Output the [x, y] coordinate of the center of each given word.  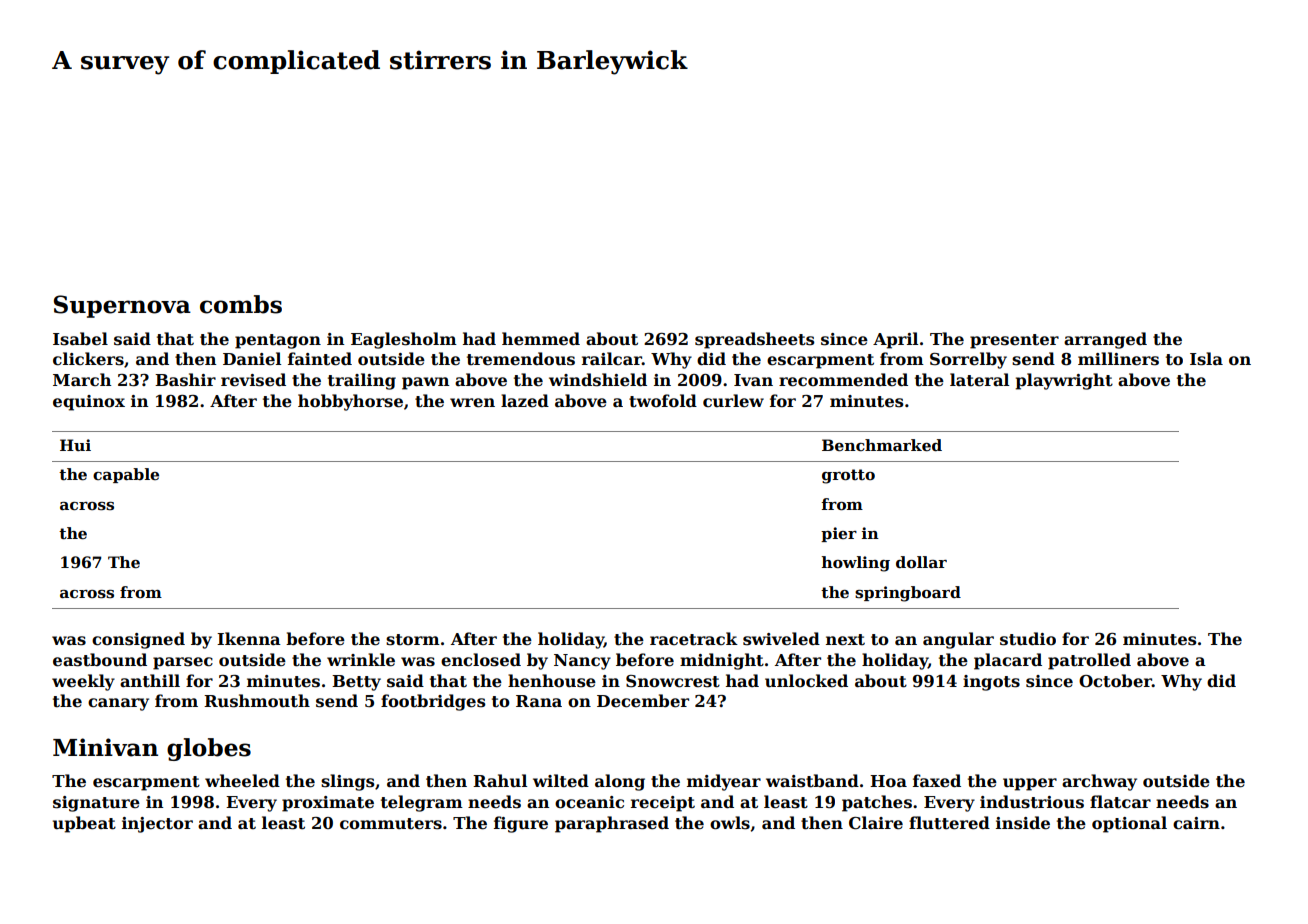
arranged [1105, 340]
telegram [422, 803]
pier [839, 534]
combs [241, 304]
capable [126, 475]
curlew [733, 401]
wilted [561, 781]
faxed [937, 781]
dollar [921, 562]
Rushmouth [257, 701]
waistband [812, 781]
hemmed [541, 339]
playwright [1064, 381]
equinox [89, 403]
